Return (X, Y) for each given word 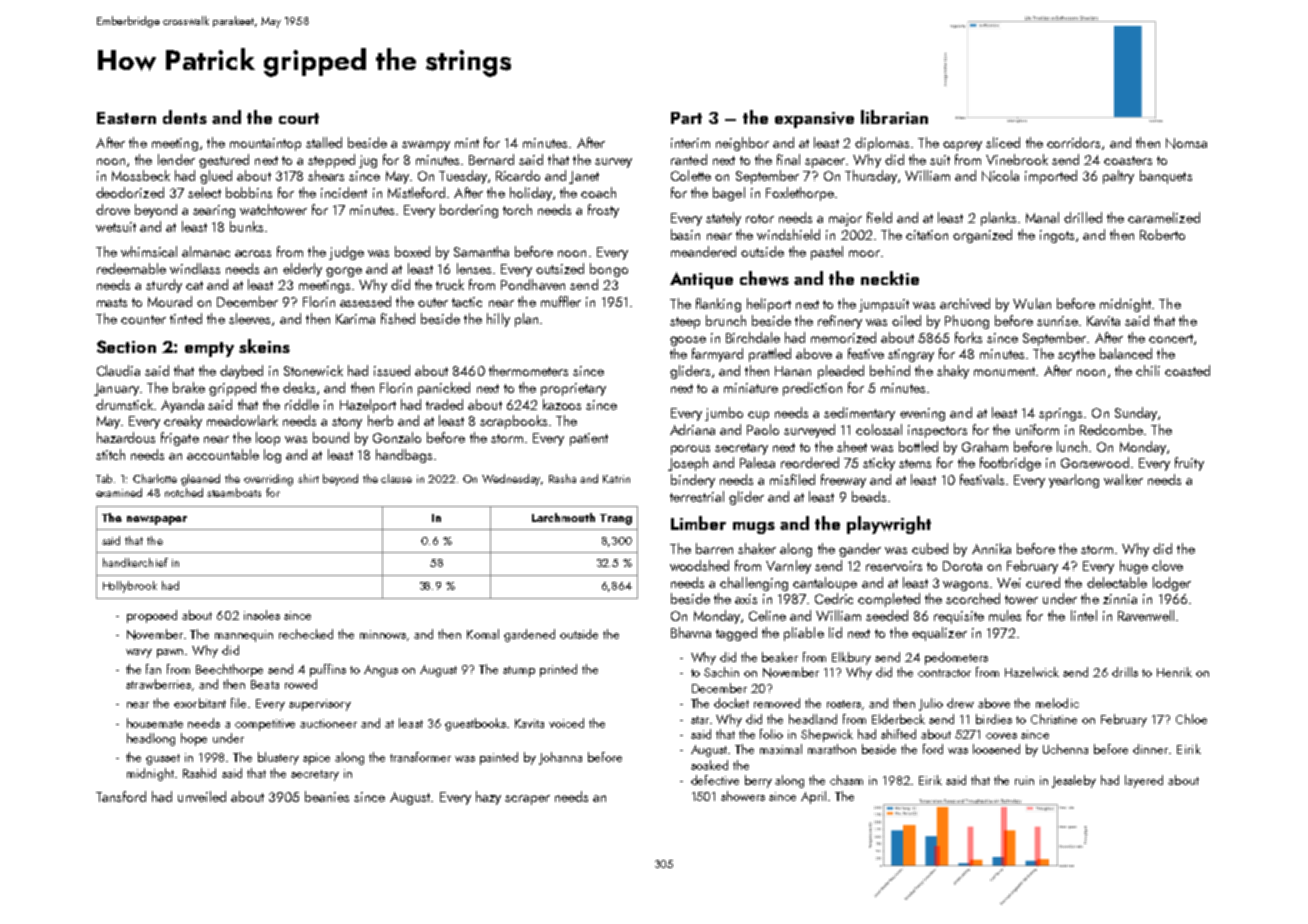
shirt (308, 478)
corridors (1073, 142)
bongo (609, 270)
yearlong (1074, 481)
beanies (327, 796)
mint (467, 143)
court (299, 118)
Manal (1042, 217)
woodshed (699, 565)
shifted (898, 734)
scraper (527, 800)
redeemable (131, 268)
